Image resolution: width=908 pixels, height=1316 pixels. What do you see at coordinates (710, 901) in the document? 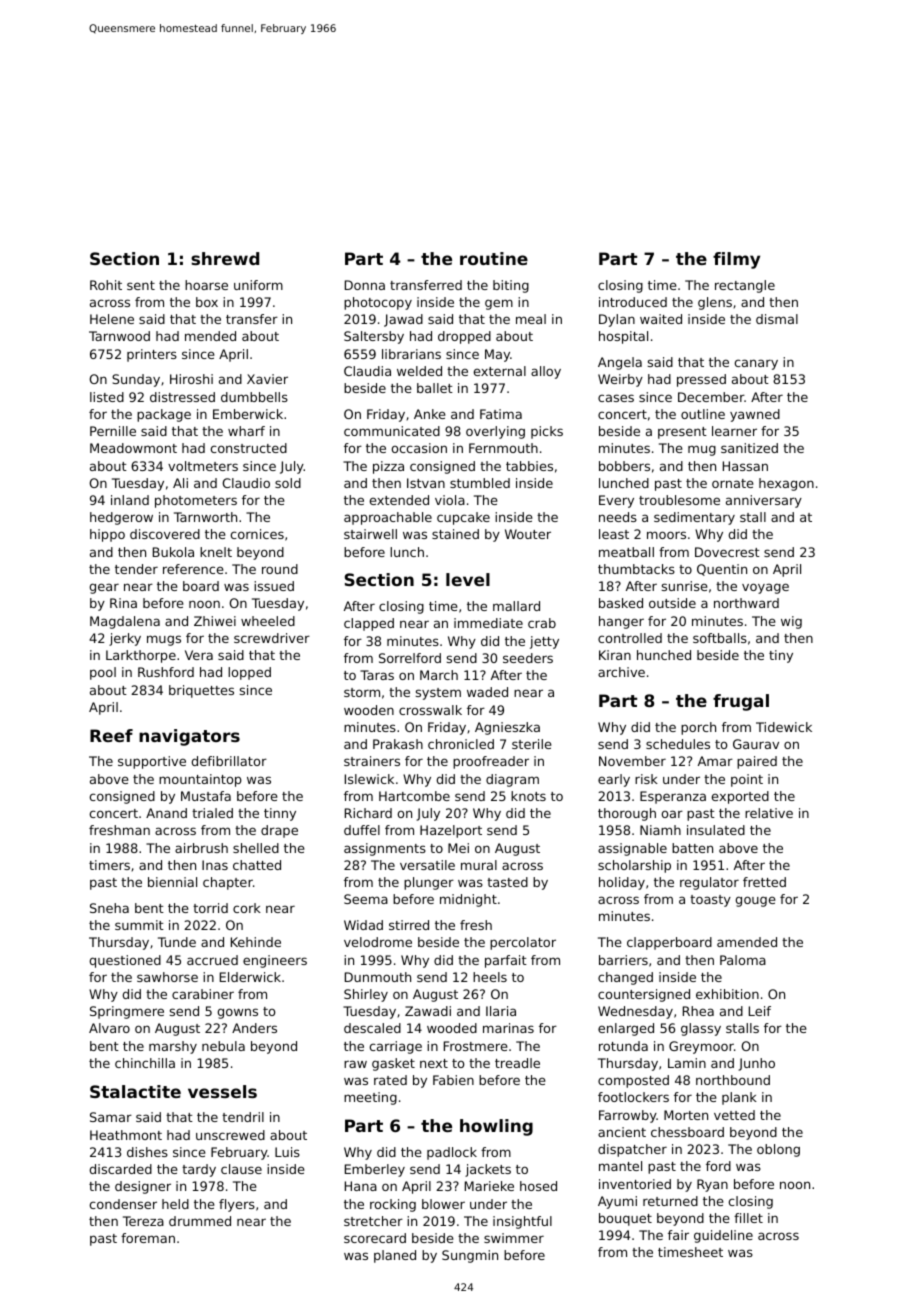
I see `toasty` at bounding box center [710, 901].
